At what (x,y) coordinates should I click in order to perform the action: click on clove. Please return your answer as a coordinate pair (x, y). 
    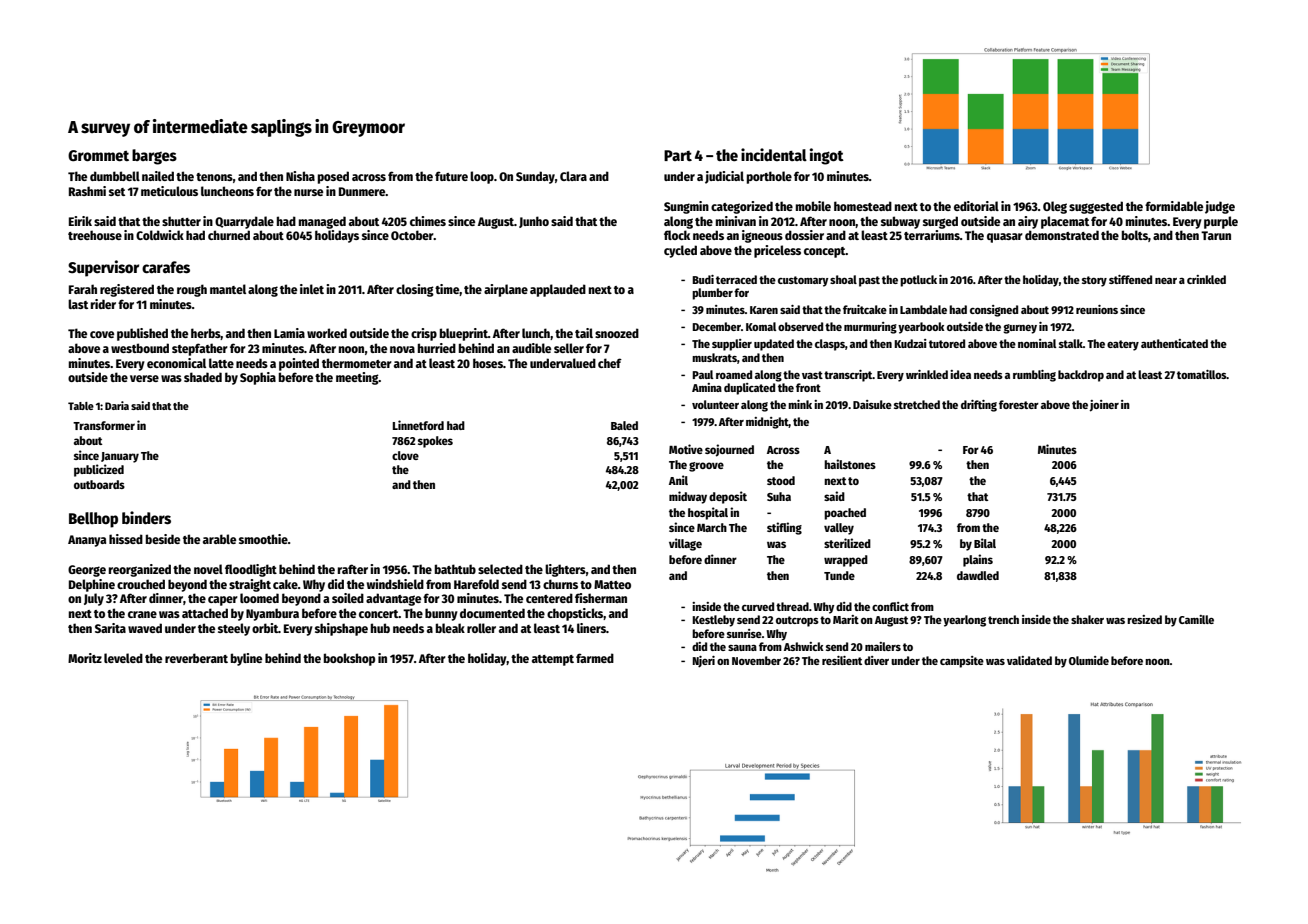
    Looking at the image, I should click on (405, 455).
